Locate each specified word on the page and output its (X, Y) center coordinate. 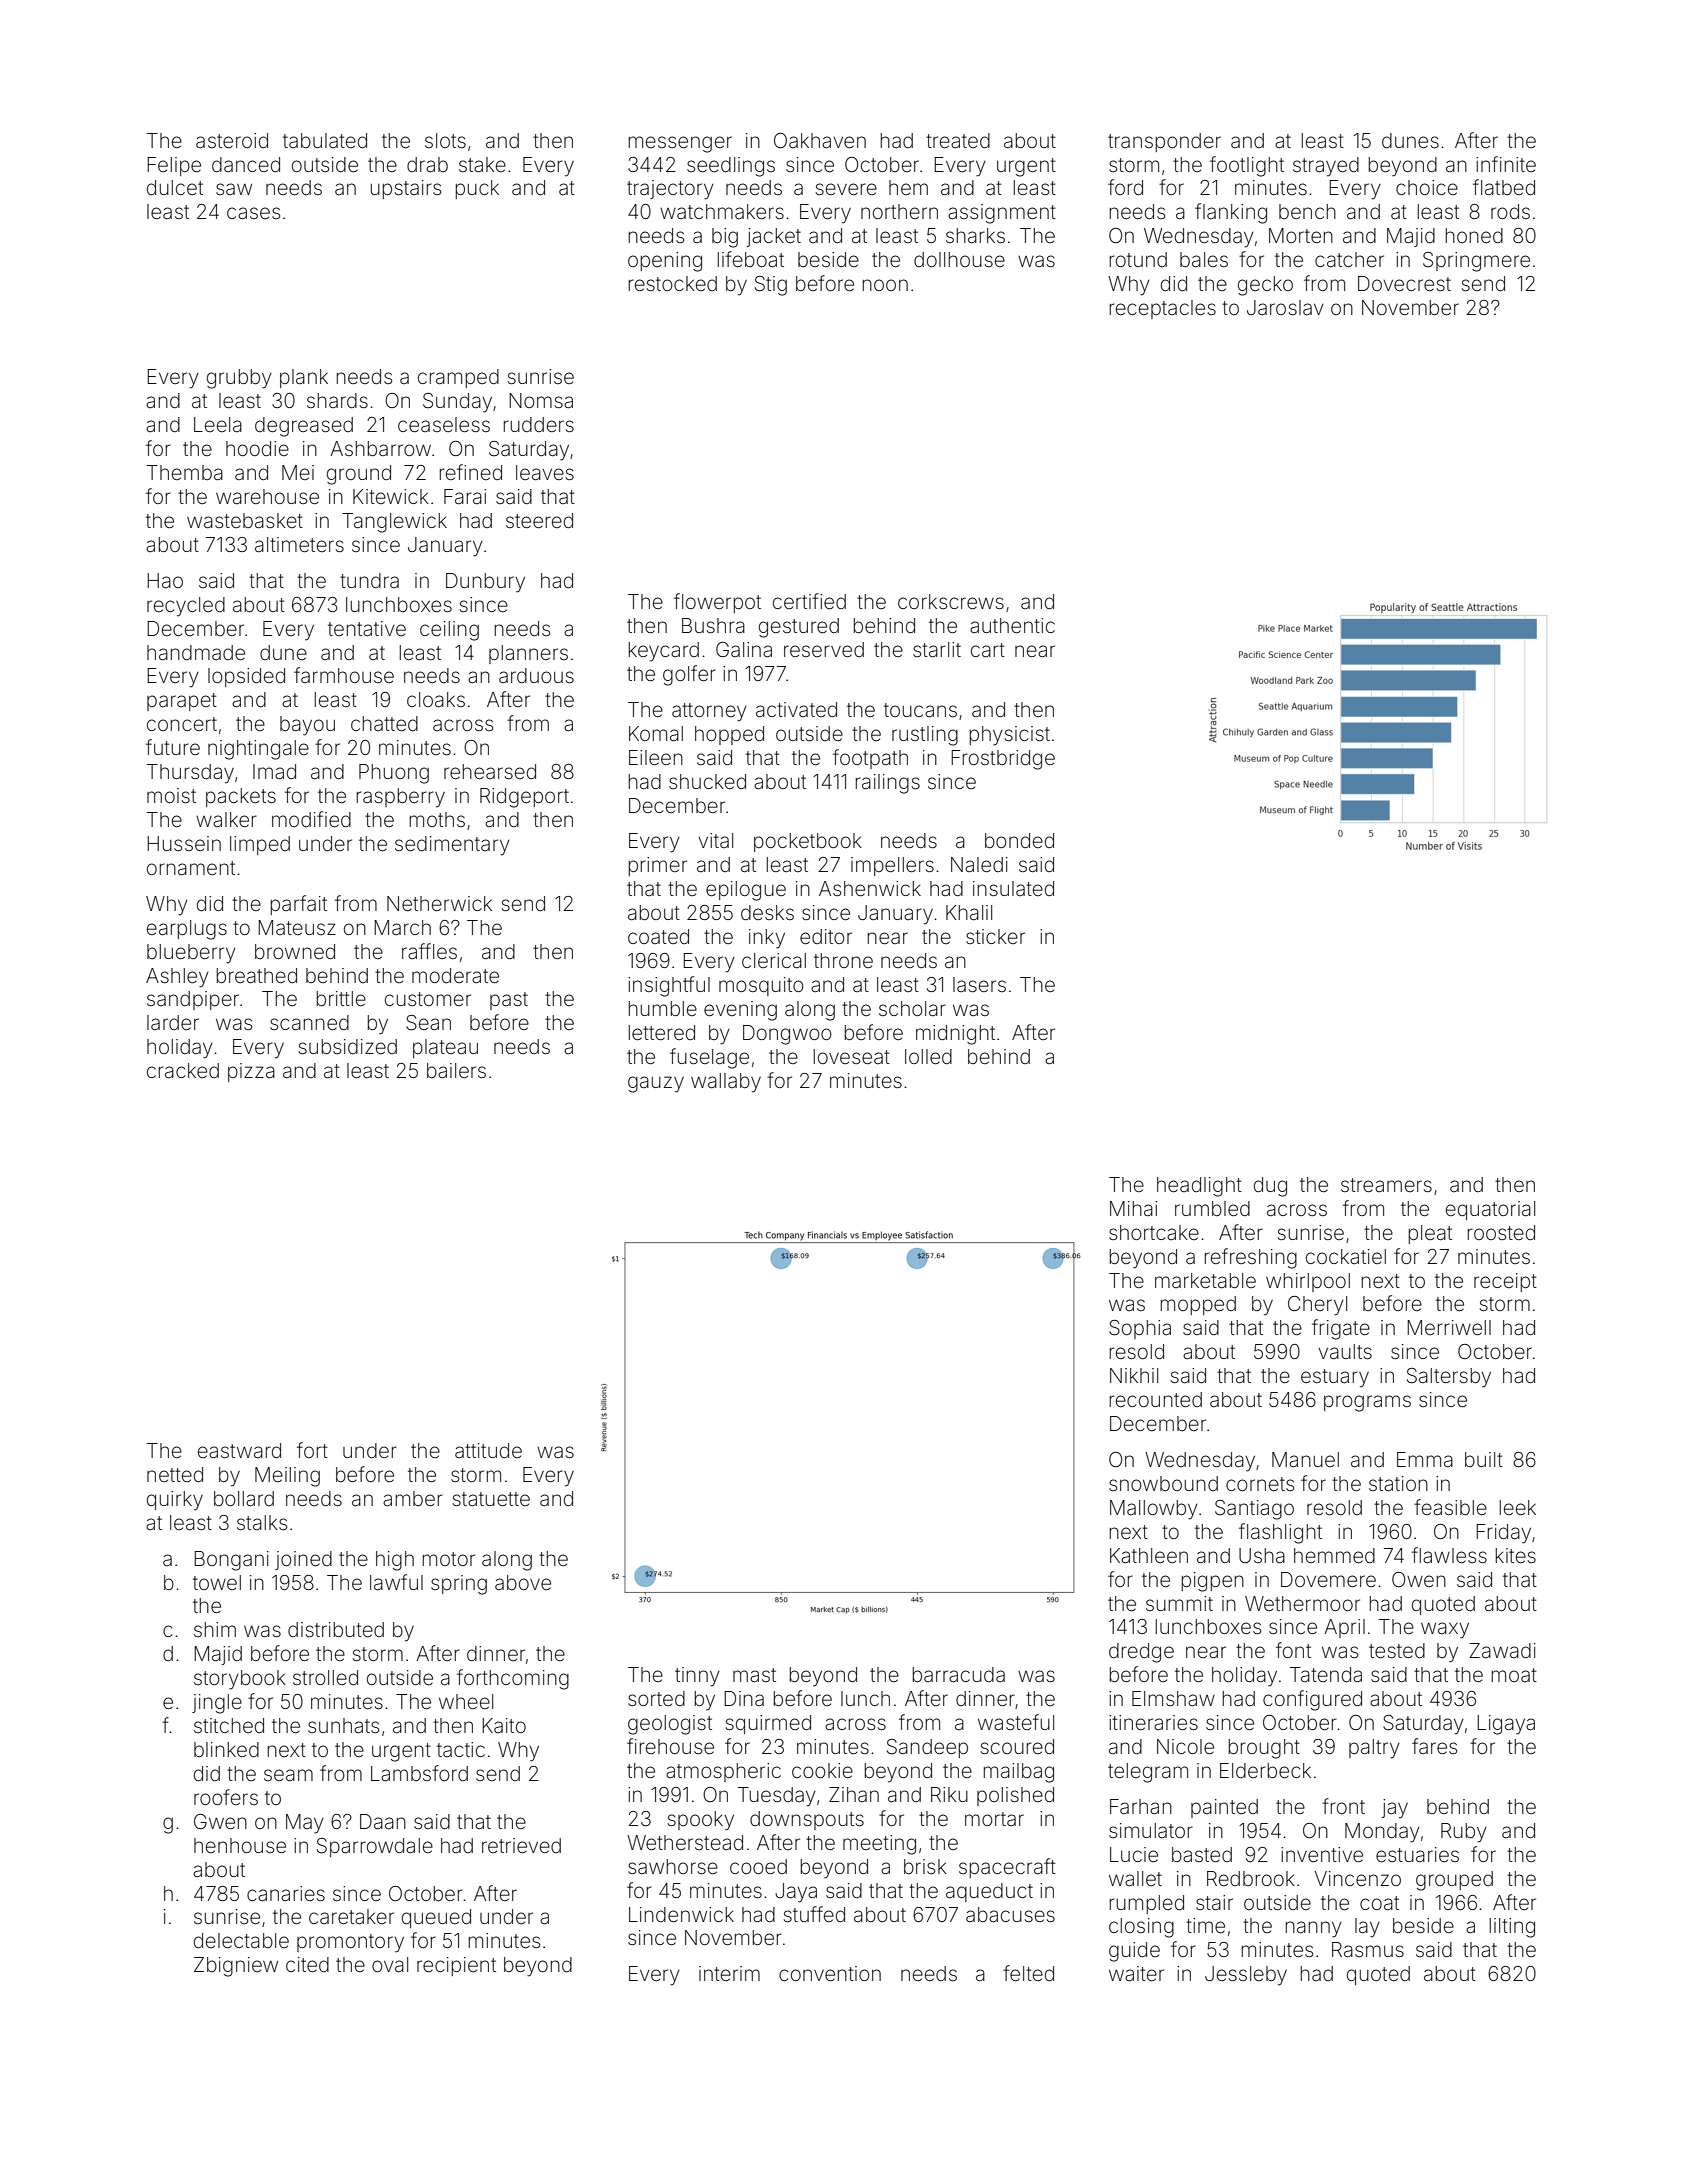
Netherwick (439, 903)
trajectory (670, 190)
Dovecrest (1404, 283)
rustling (925, 736)
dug (1270, 1187)
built (1484, 1459)
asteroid (232, 140)
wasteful (1016, 1722)
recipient (456, 1966)
